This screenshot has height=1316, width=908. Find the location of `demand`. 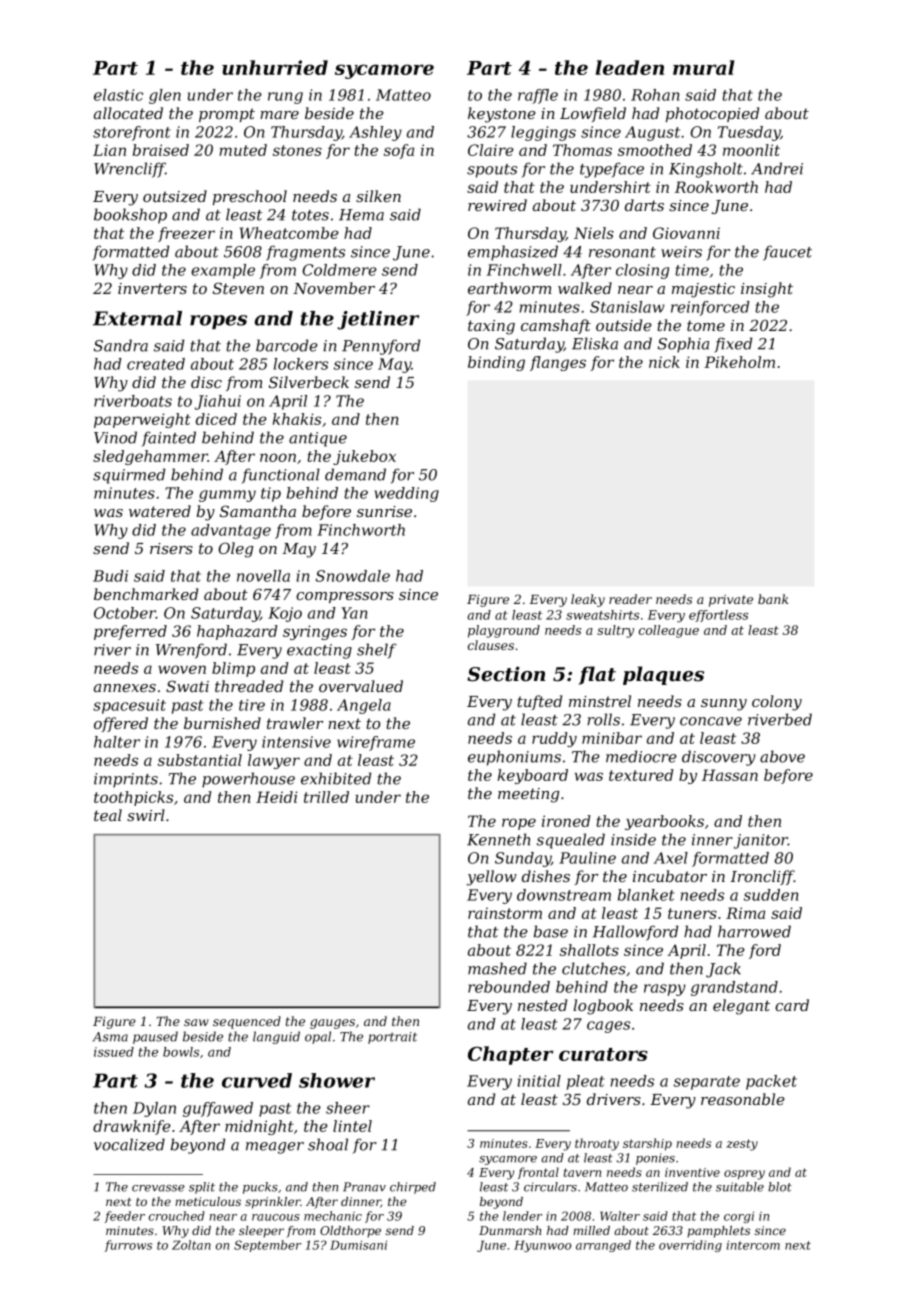

demand is located at coordinates (355, 474).
